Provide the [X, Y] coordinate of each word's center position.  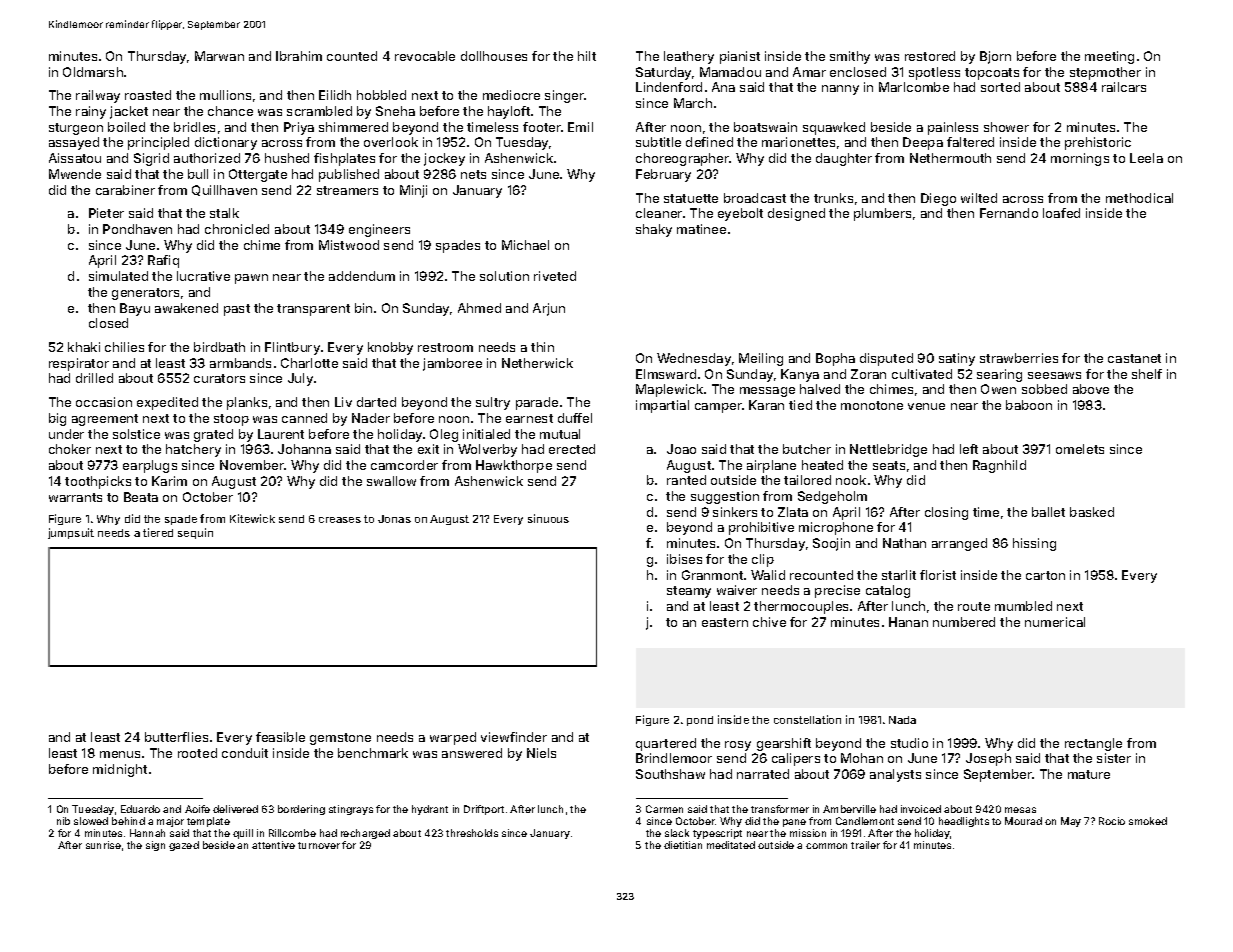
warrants [75, 497]
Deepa [923, 143]
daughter [844, 159]
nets [473, 174]
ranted [686, 480]
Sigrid [151, 159]
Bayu [135, 309]
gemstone [340, 739]
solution [504, 276]
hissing [1034, 544]
